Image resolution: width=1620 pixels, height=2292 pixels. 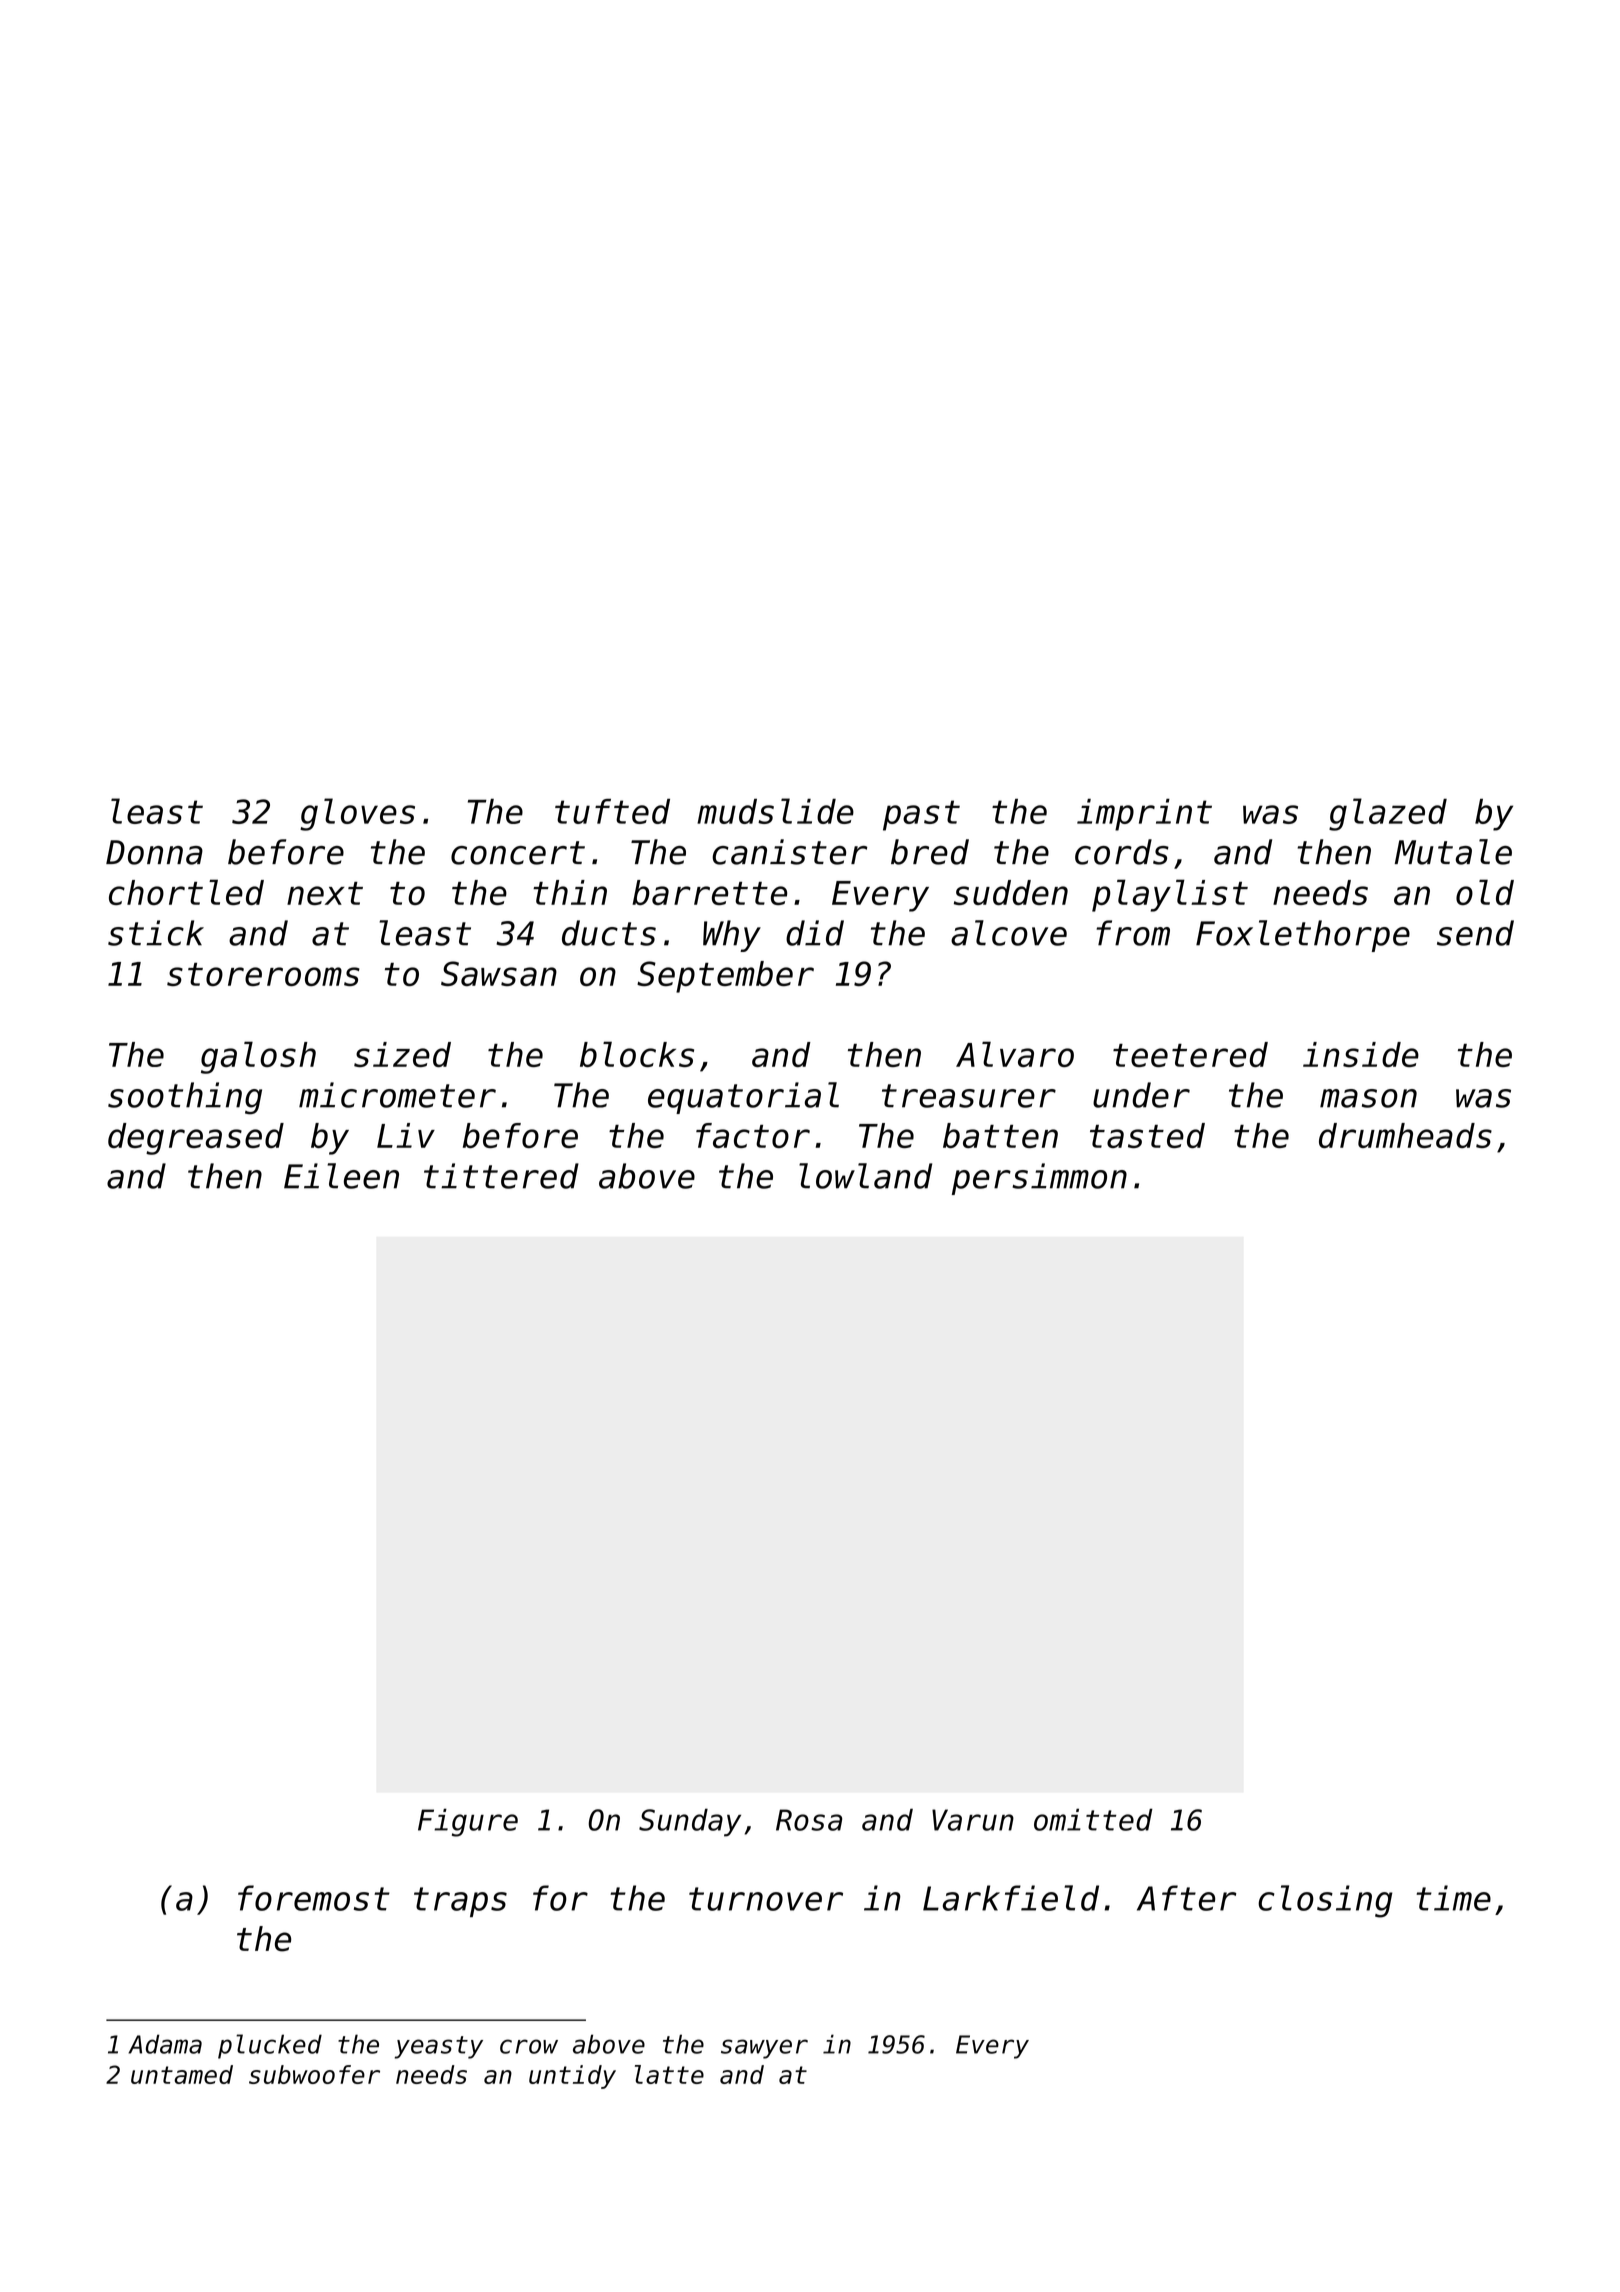 I want to click on tittered, so click(x=501, y=1176).
